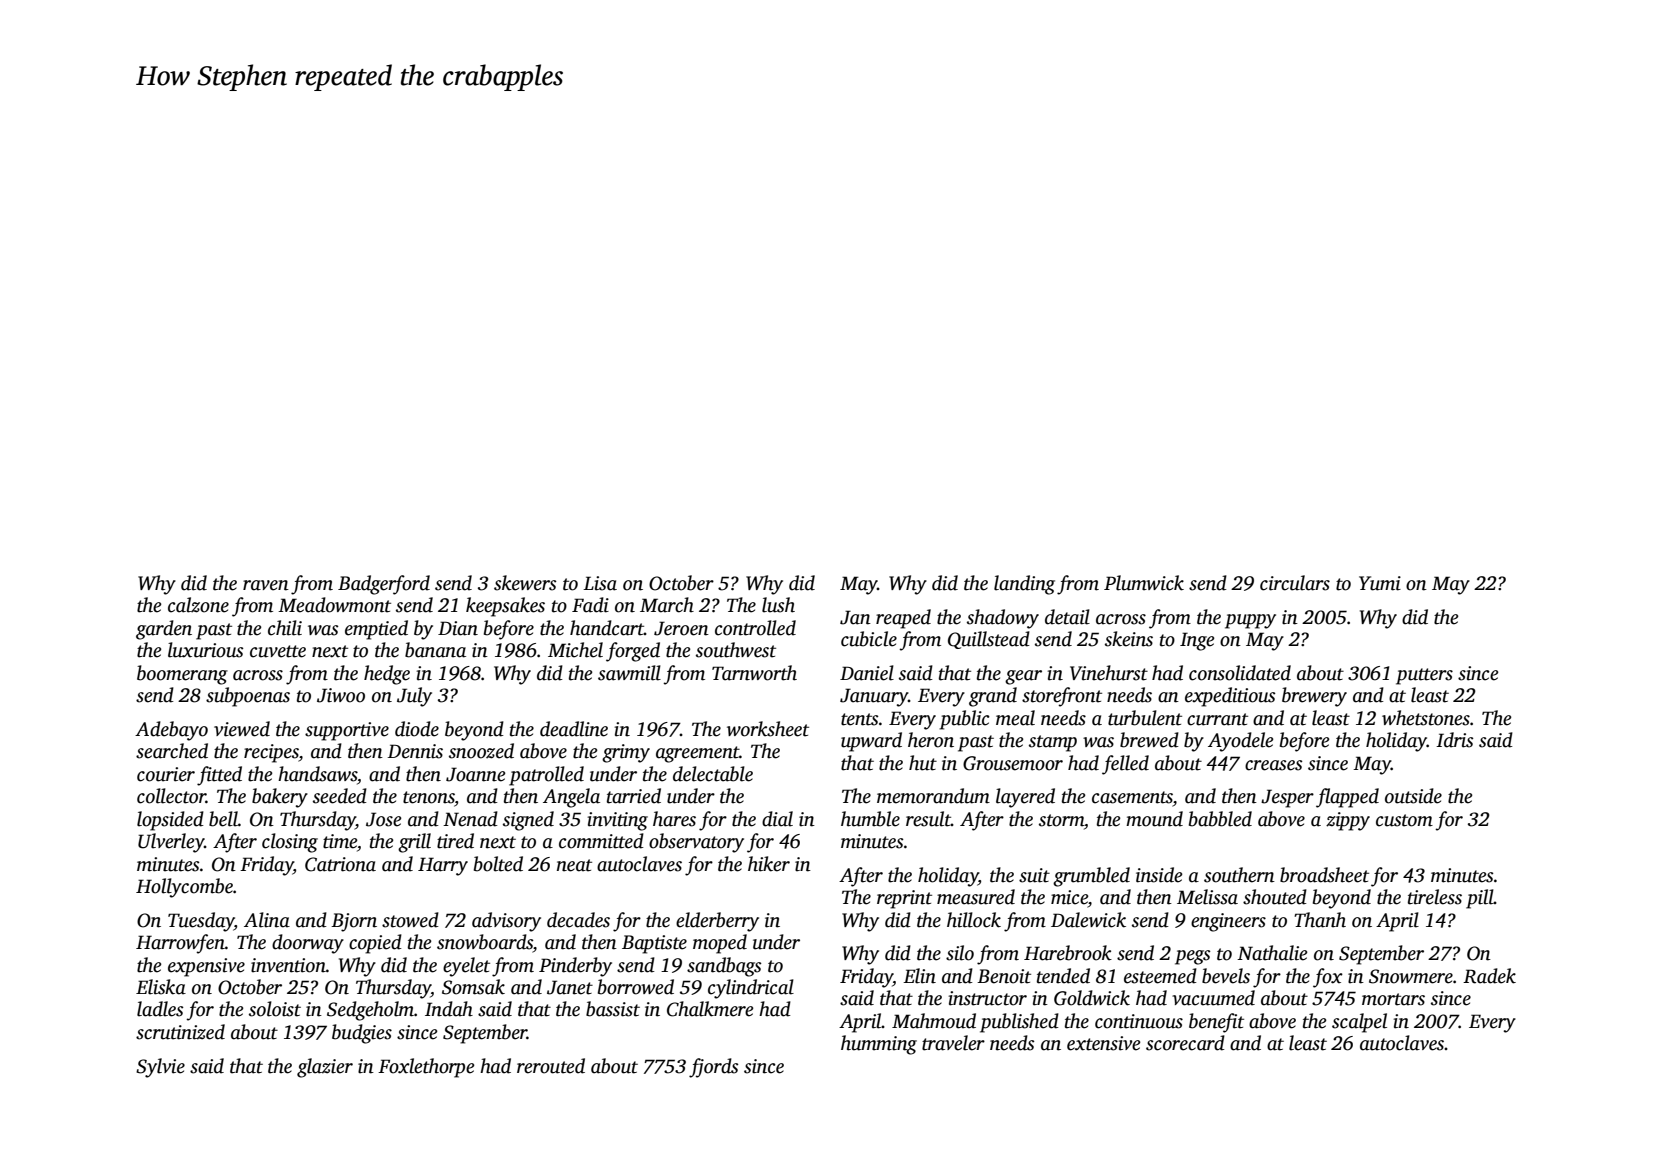 The height and width of the screenshot is (1172, 1657). Describe the element at coordinates (634, 796) in the screenshot. I see `tarried` at that location.
